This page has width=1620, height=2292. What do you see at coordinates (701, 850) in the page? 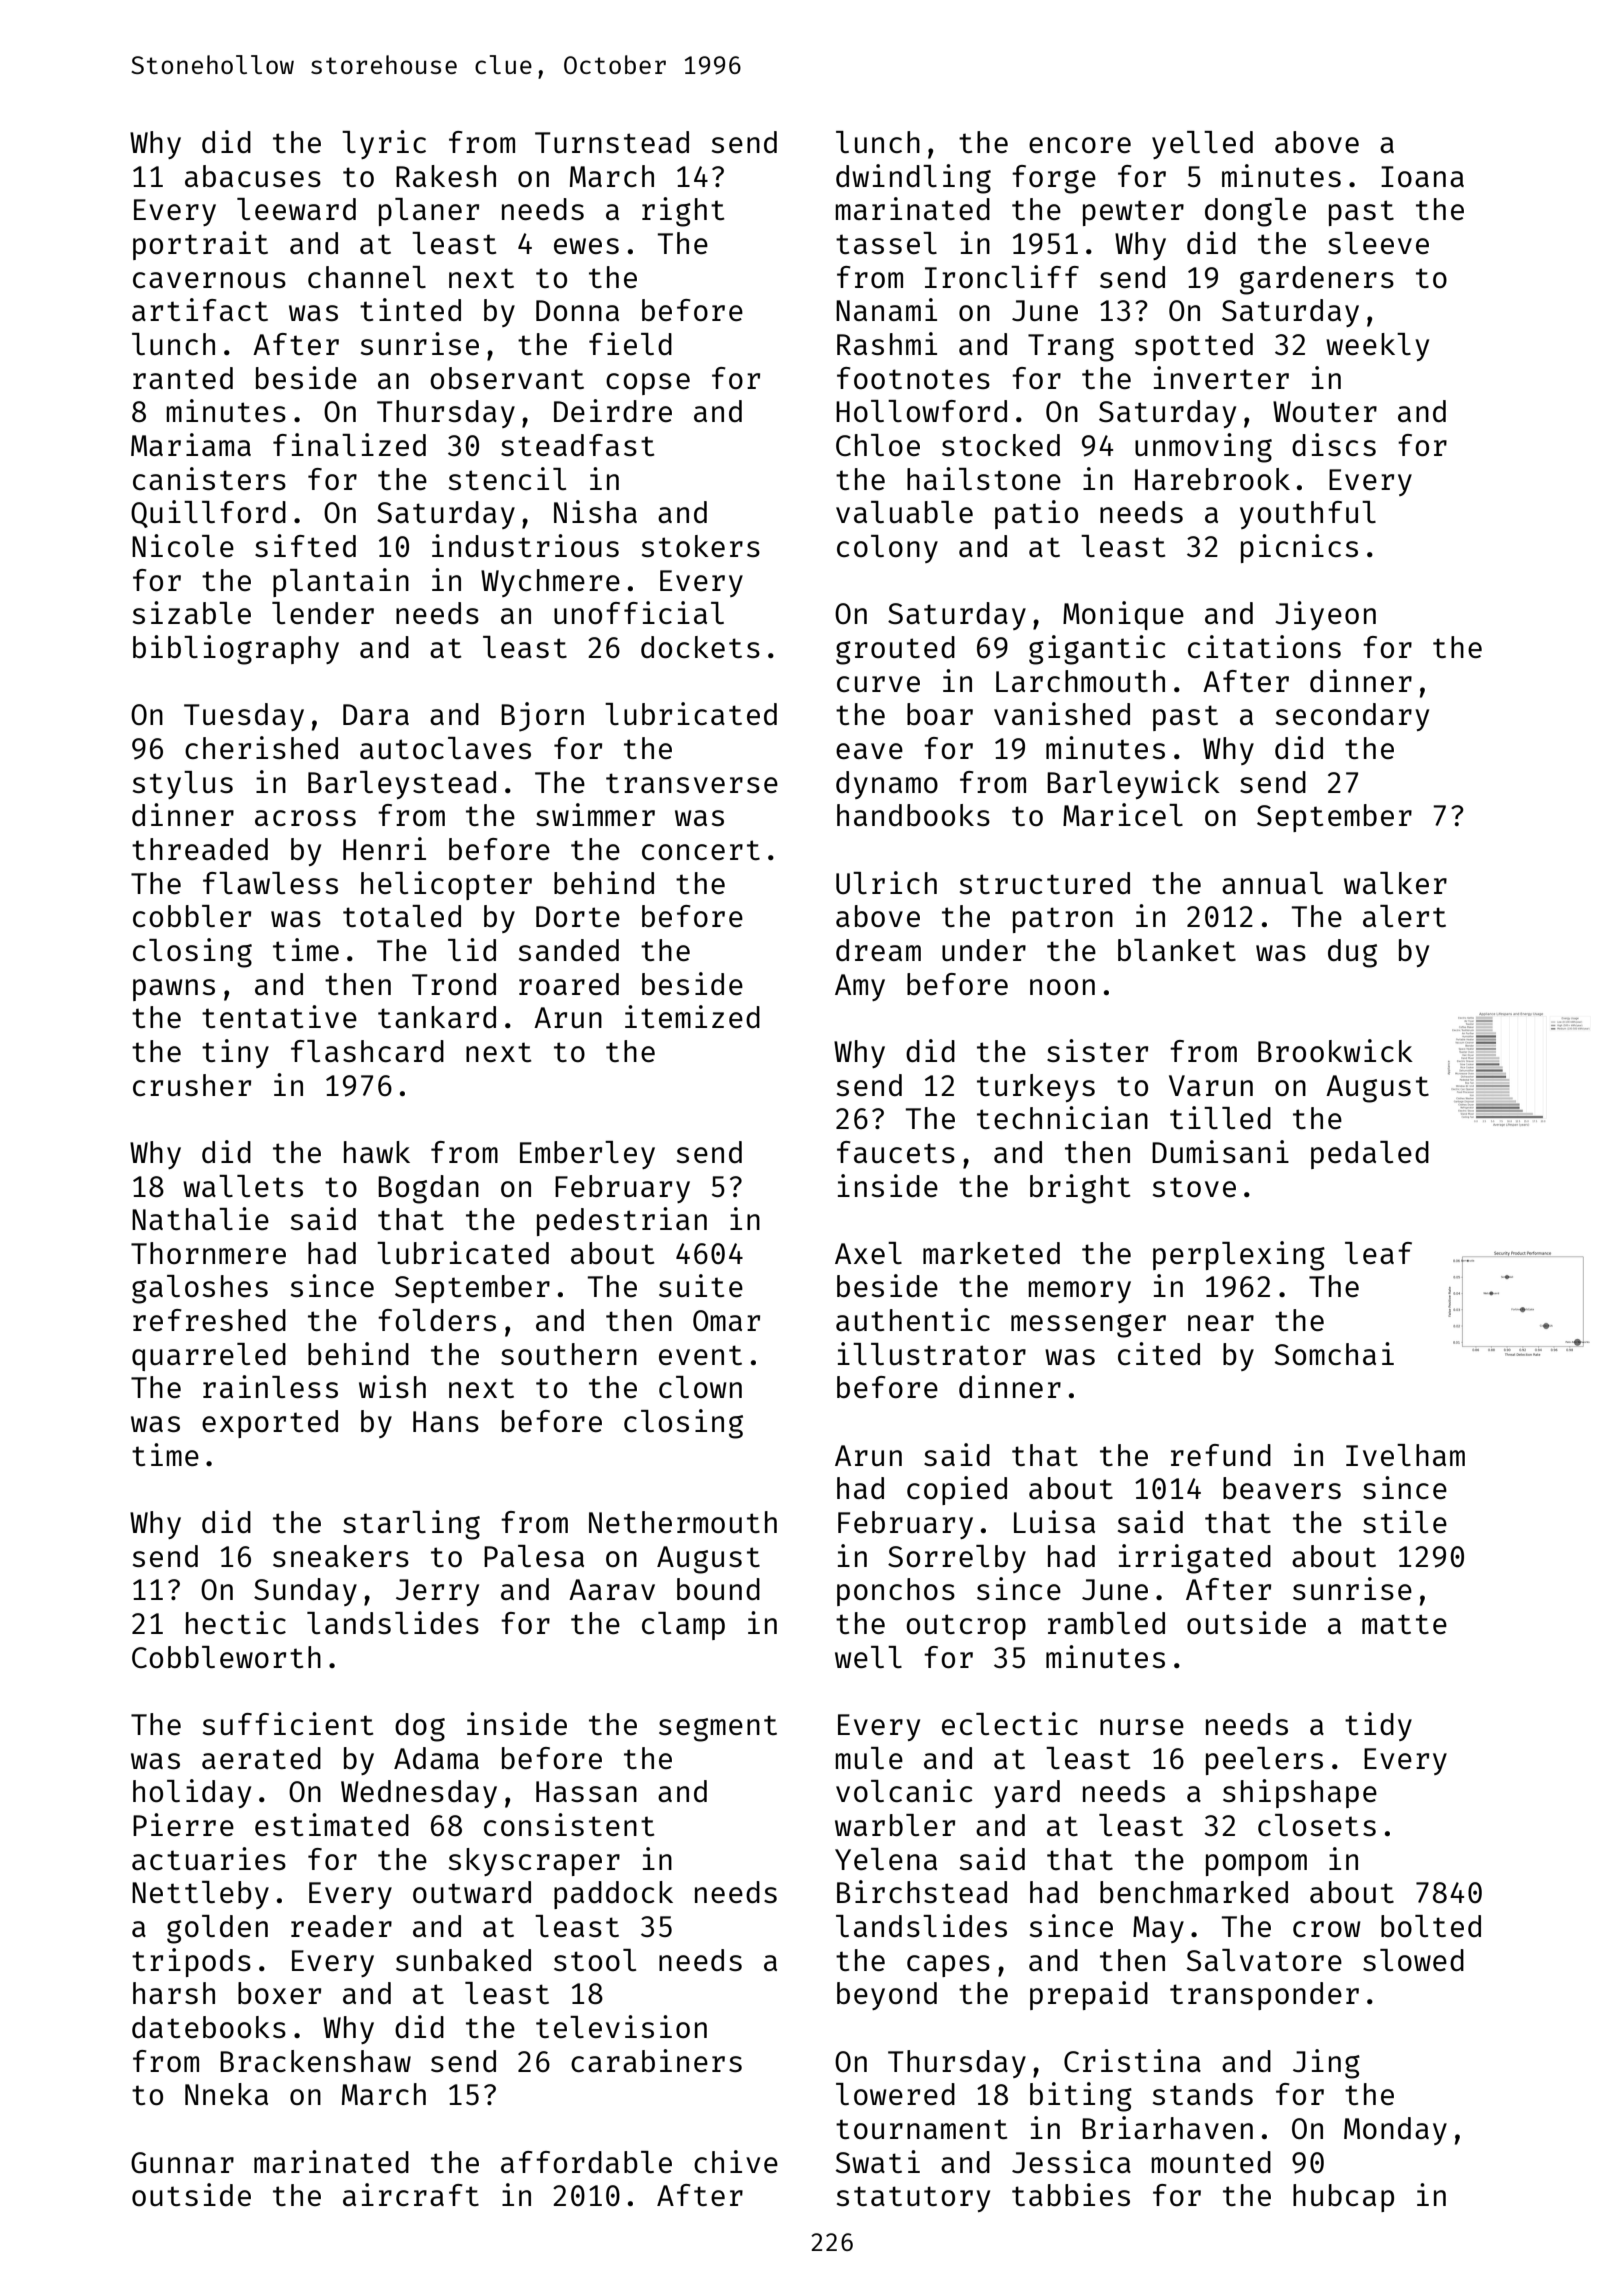
I see `concert` at bounding box center [701, 850].
